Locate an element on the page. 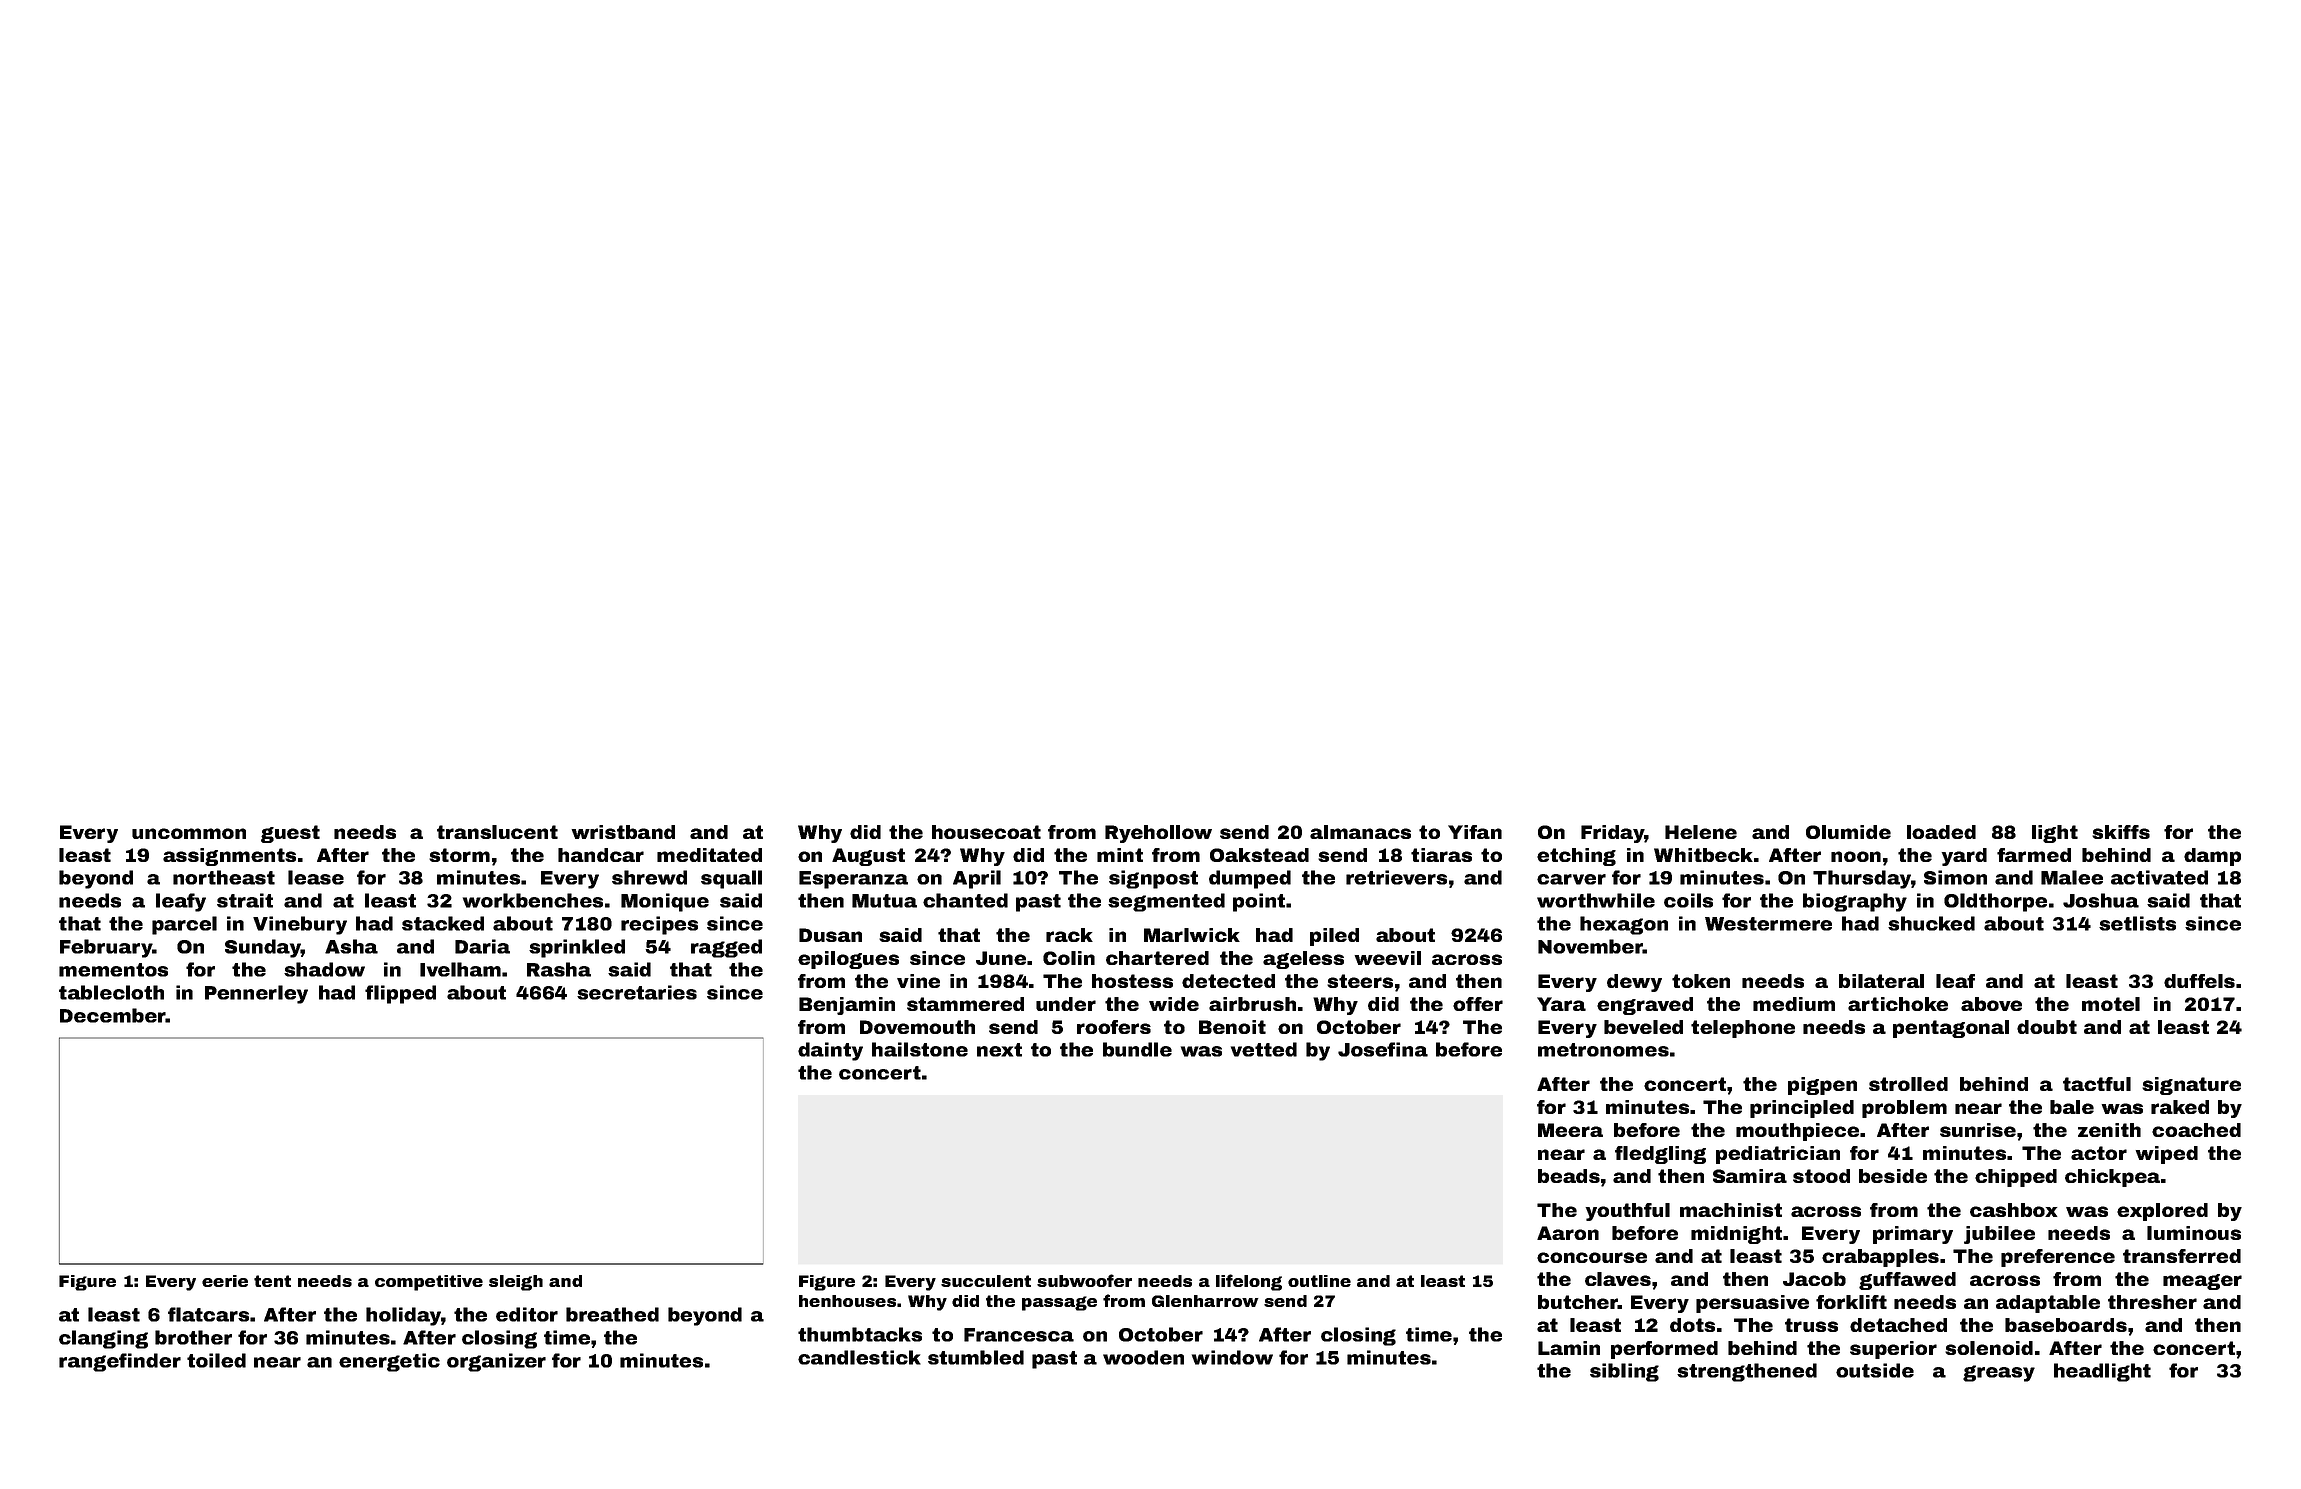 Image resolution: width=2301 pixels, height=1489 pixels. Benjamin is located at coordinates (847, 1006).
